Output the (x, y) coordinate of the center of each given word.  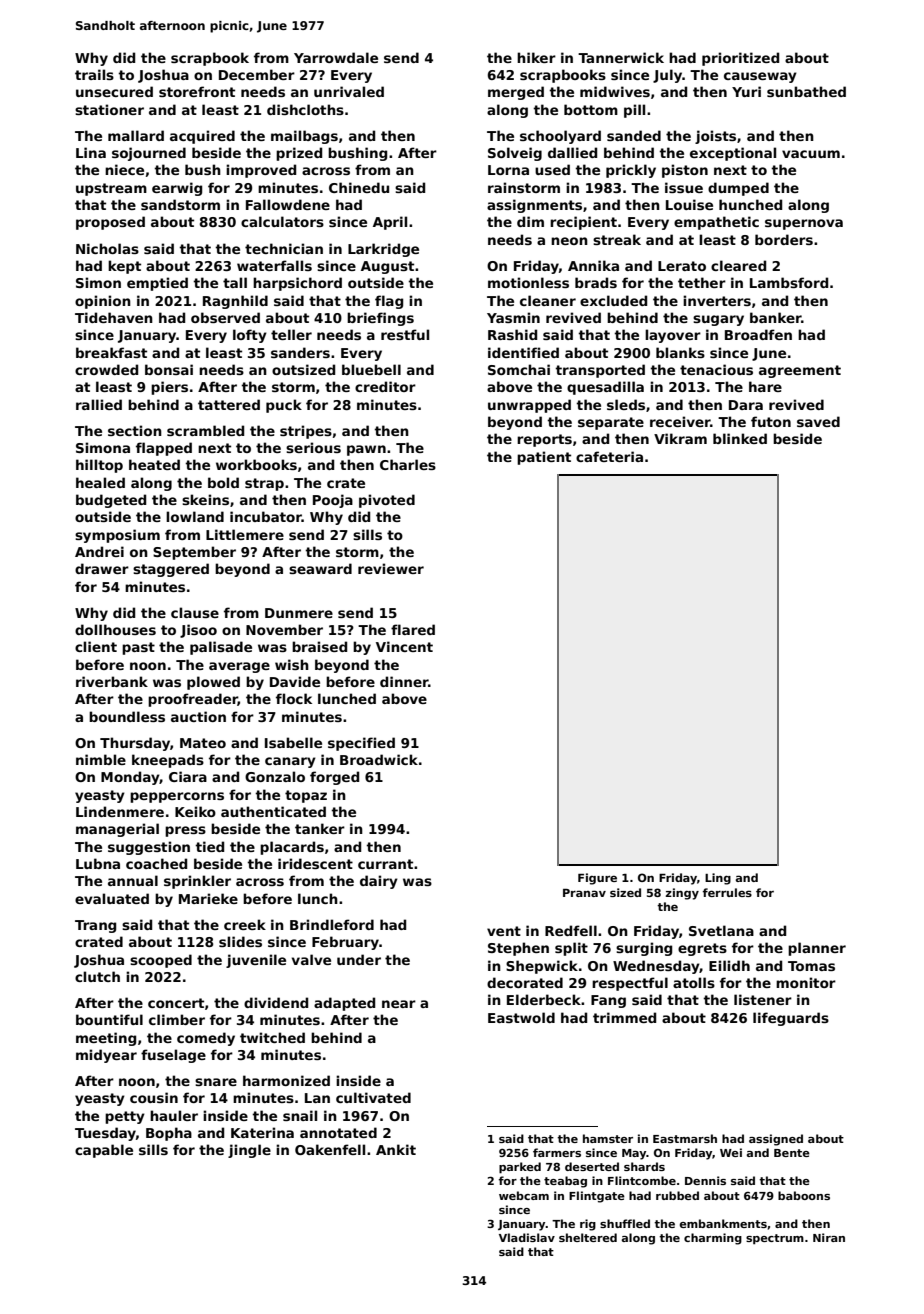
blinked (740, 438)
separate (611, 423)
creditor (385, 386)
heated (154, 464)
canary (290, 762)
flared (413, 629)
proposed (110, 223)
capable (104, 1151)
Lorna (508, 170)
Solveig (515, 154)
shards (644, 1166)
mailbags (304, 137)
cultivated (373, 1097)
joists (715, 137)
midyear (106, 1056)
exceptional (733, 154)
